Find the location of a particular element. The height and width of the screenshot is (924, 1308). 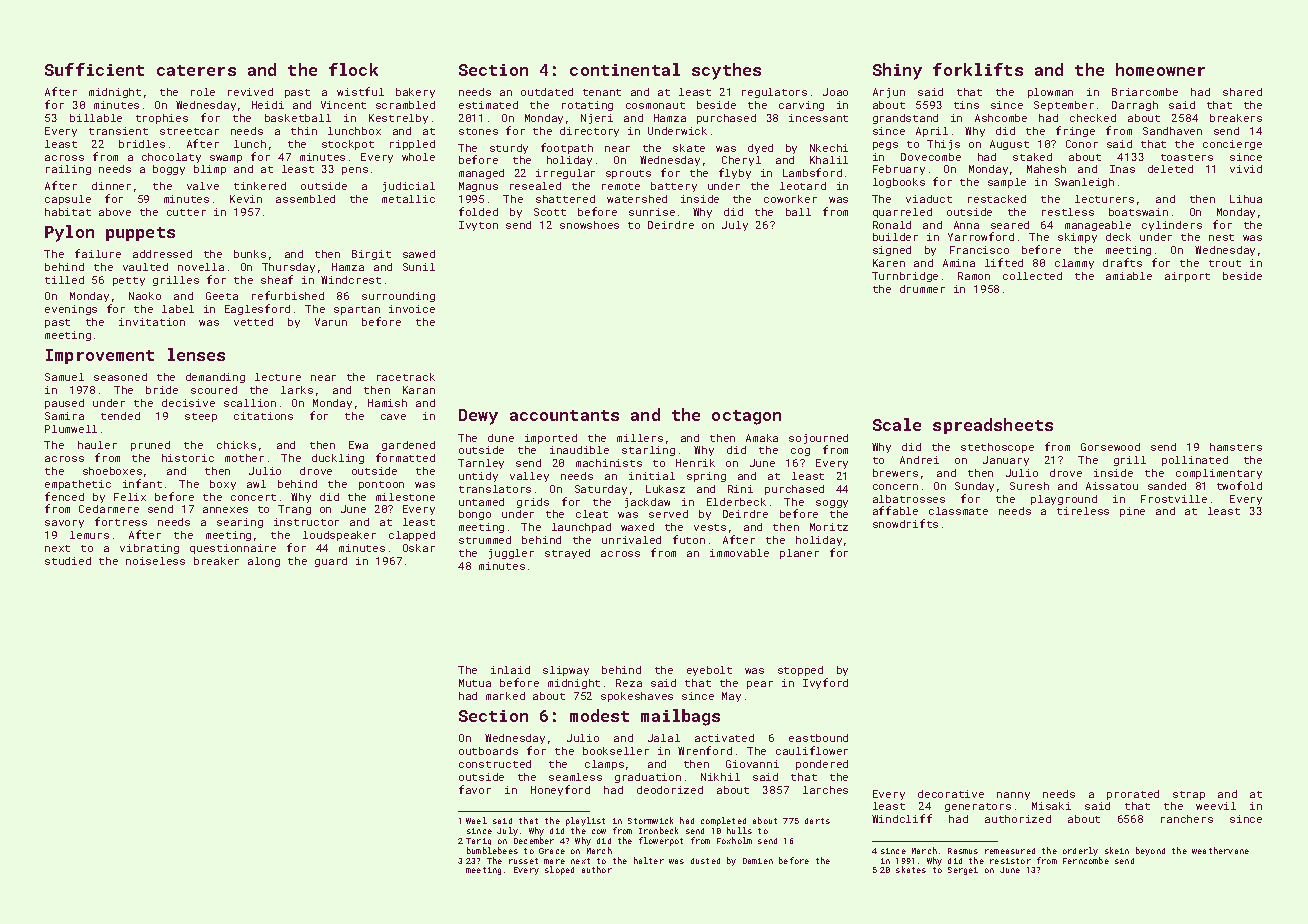

Wael is located at coordinates (476, 820).
